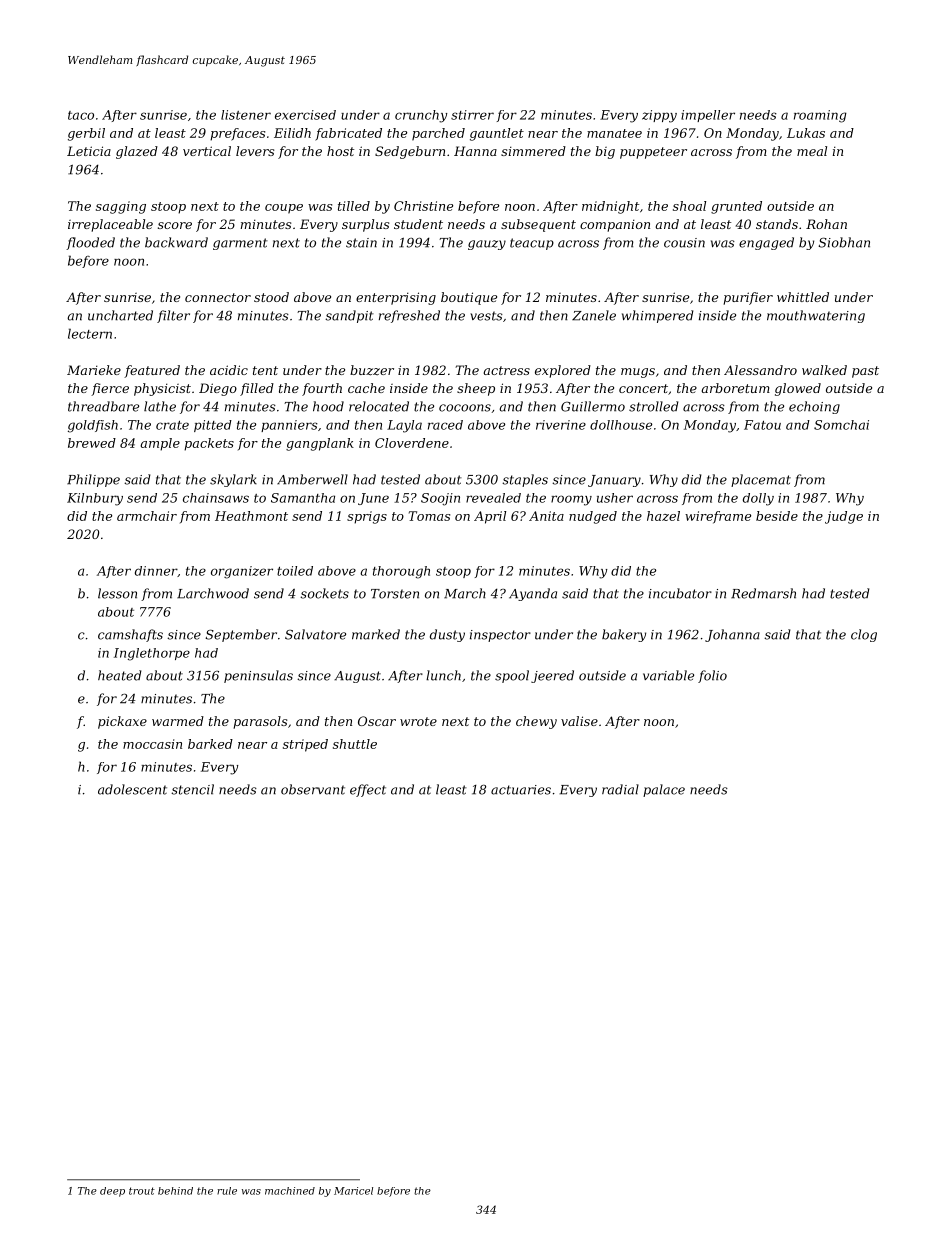 This page has width=952, height=1233. I want to click on roaming, so click(820, 116).
